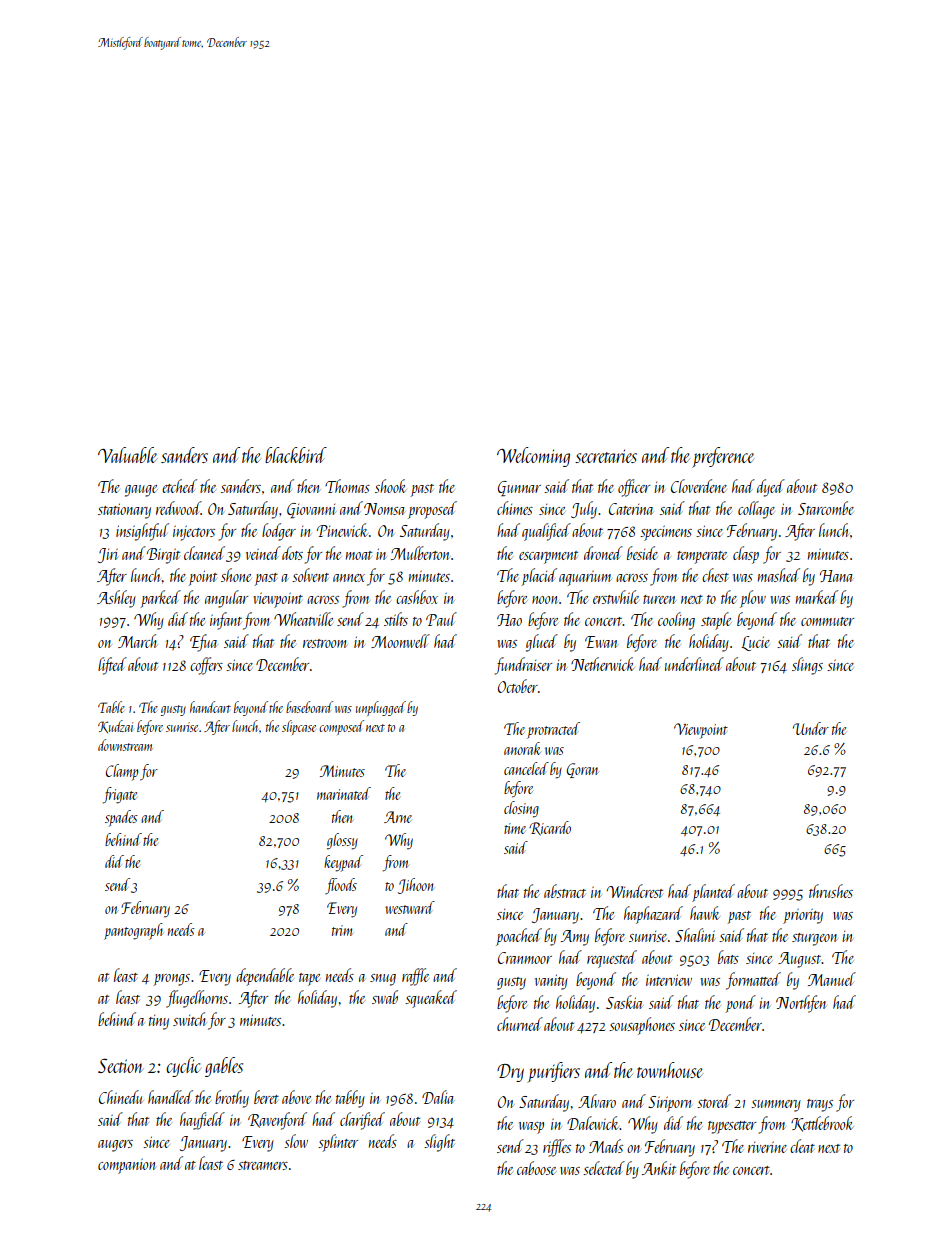  I want to click on restroom, so click(324, 643).
